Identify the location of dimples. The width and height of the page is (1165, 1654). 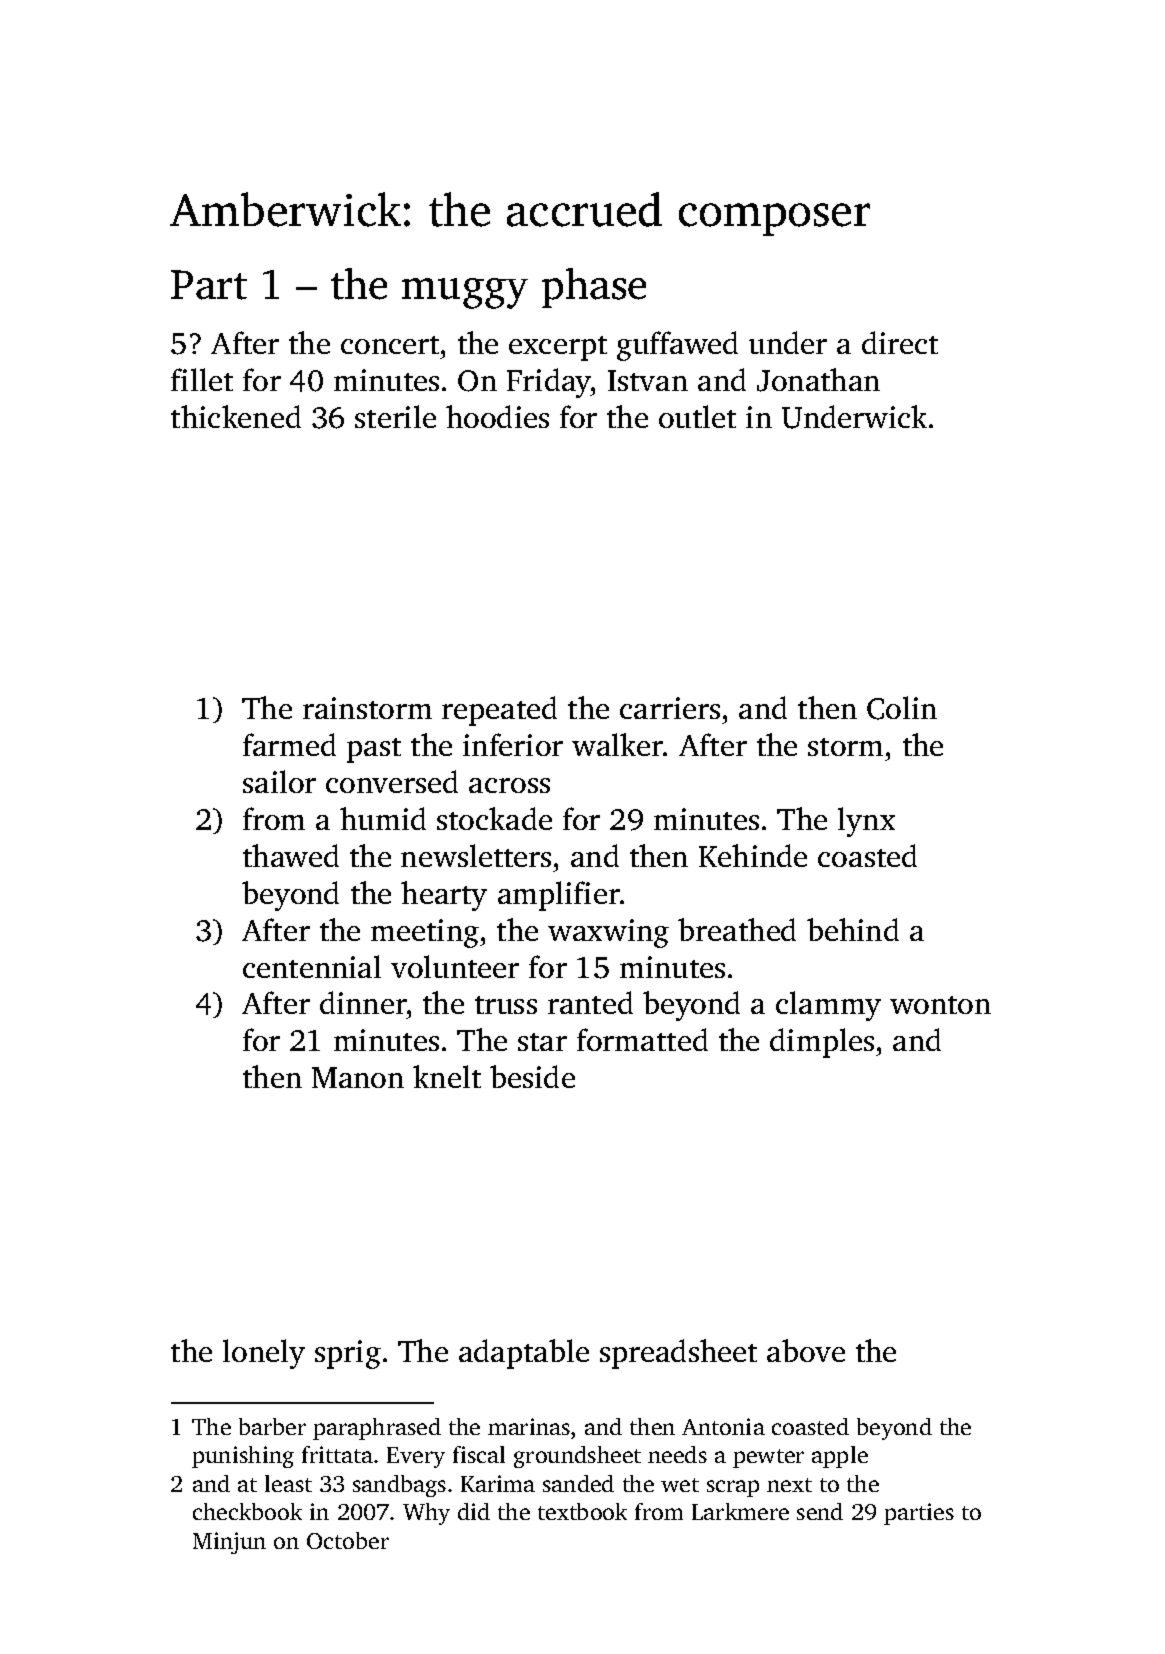
(822, 1043).
